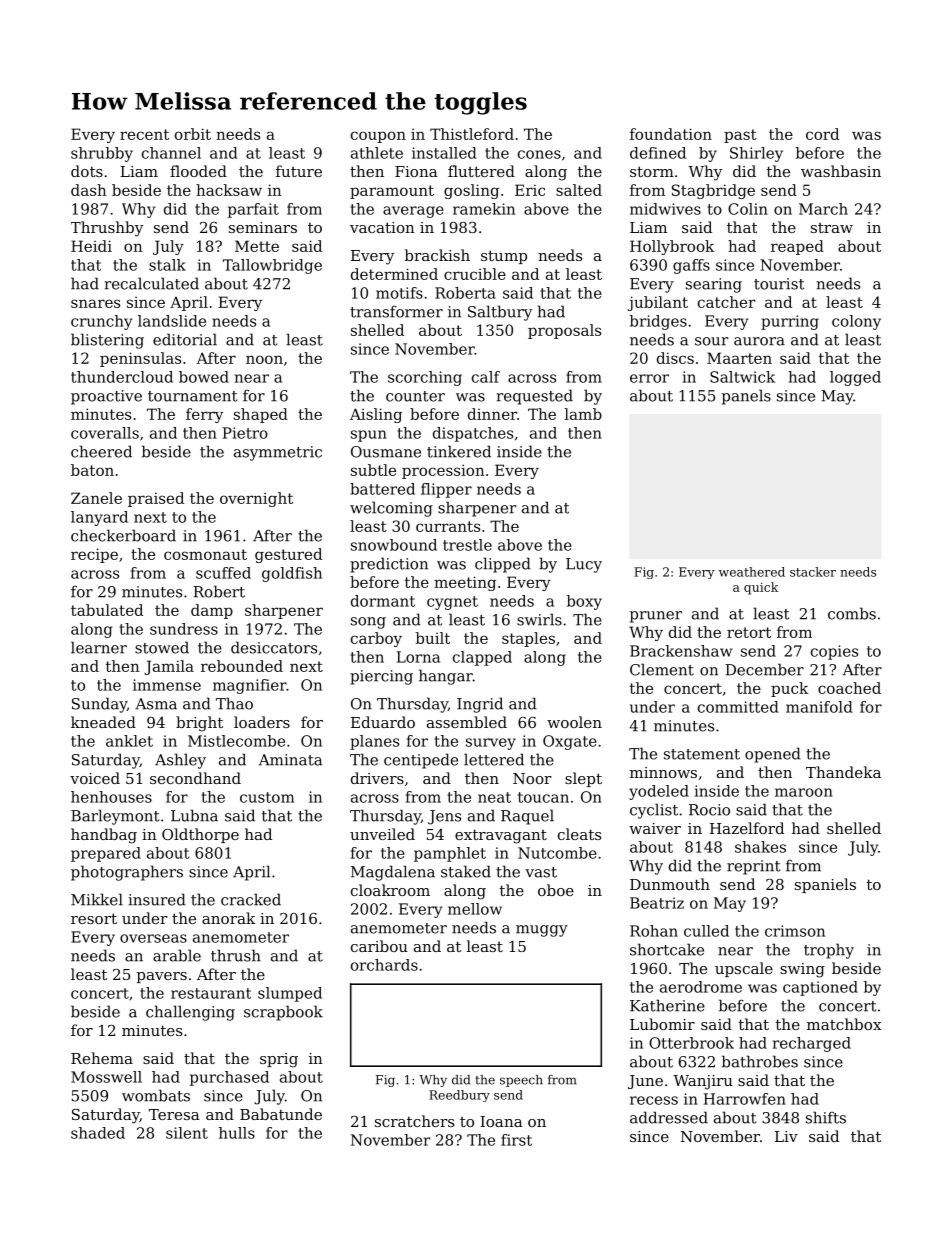  What do you see at coordinates (714, 285) in the screenshot?
I see `searing` at bounding box center [714, 285].
